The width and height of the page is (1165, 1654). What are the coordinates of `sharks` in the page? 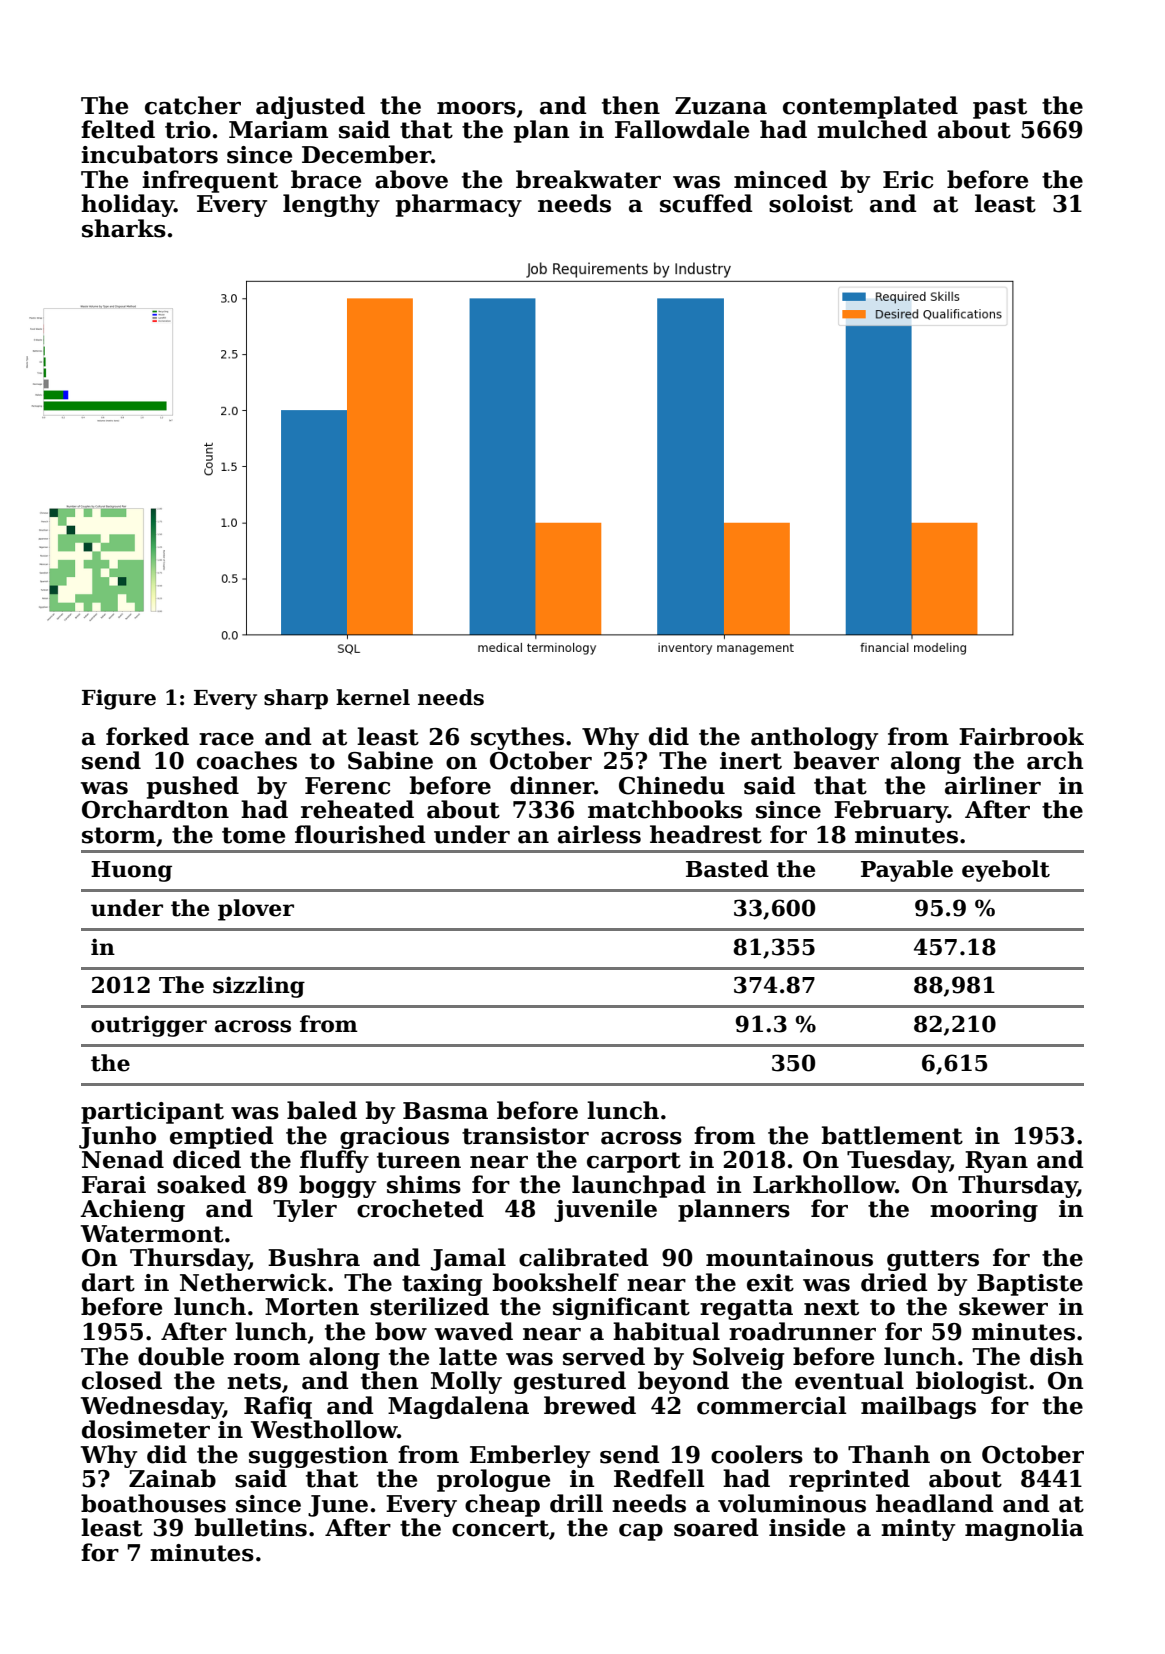 It's located at (124, 228).
